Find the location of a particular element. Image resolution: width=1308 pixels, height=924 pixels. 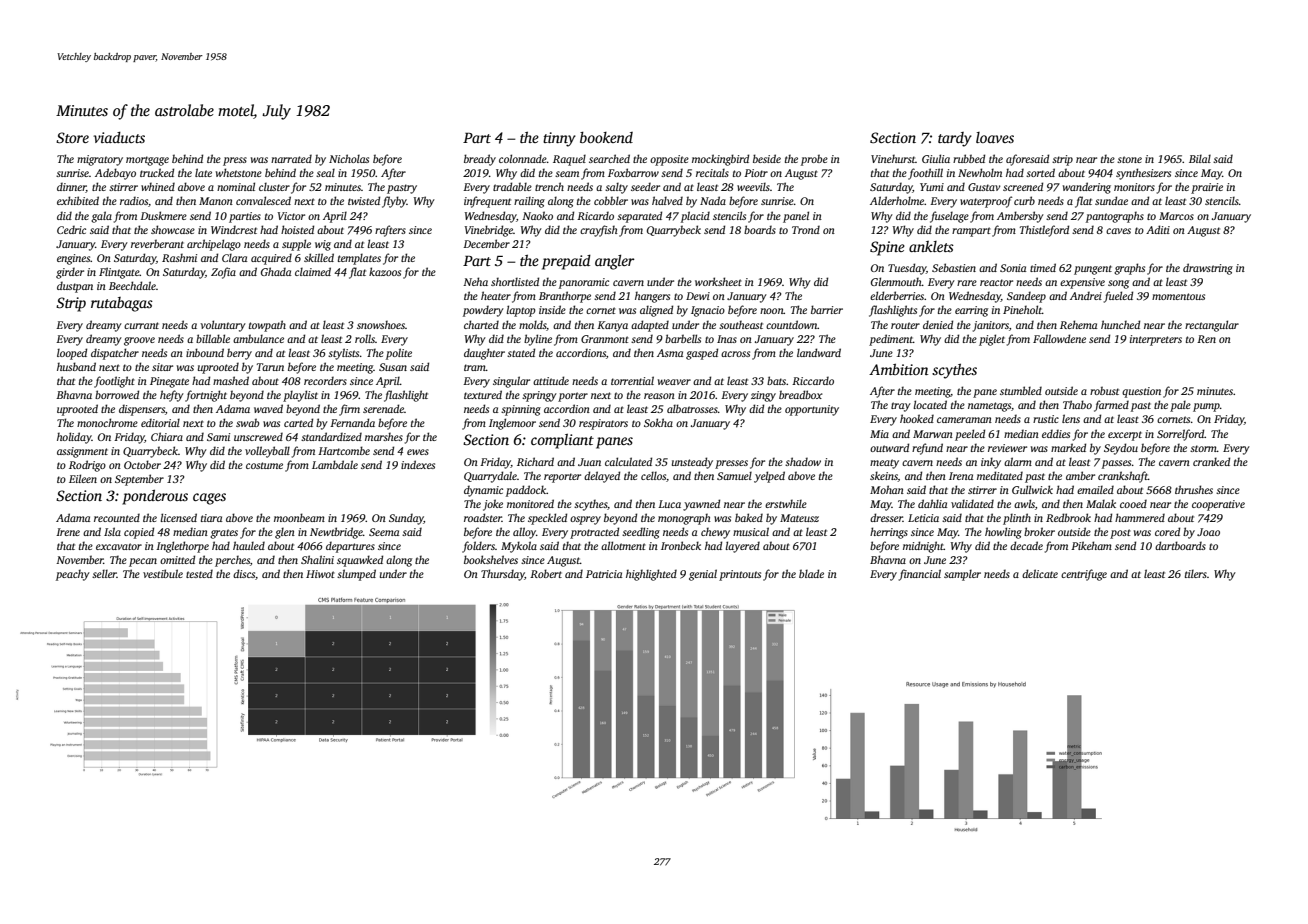

moonbeam is located at coordinates (299, 517).
